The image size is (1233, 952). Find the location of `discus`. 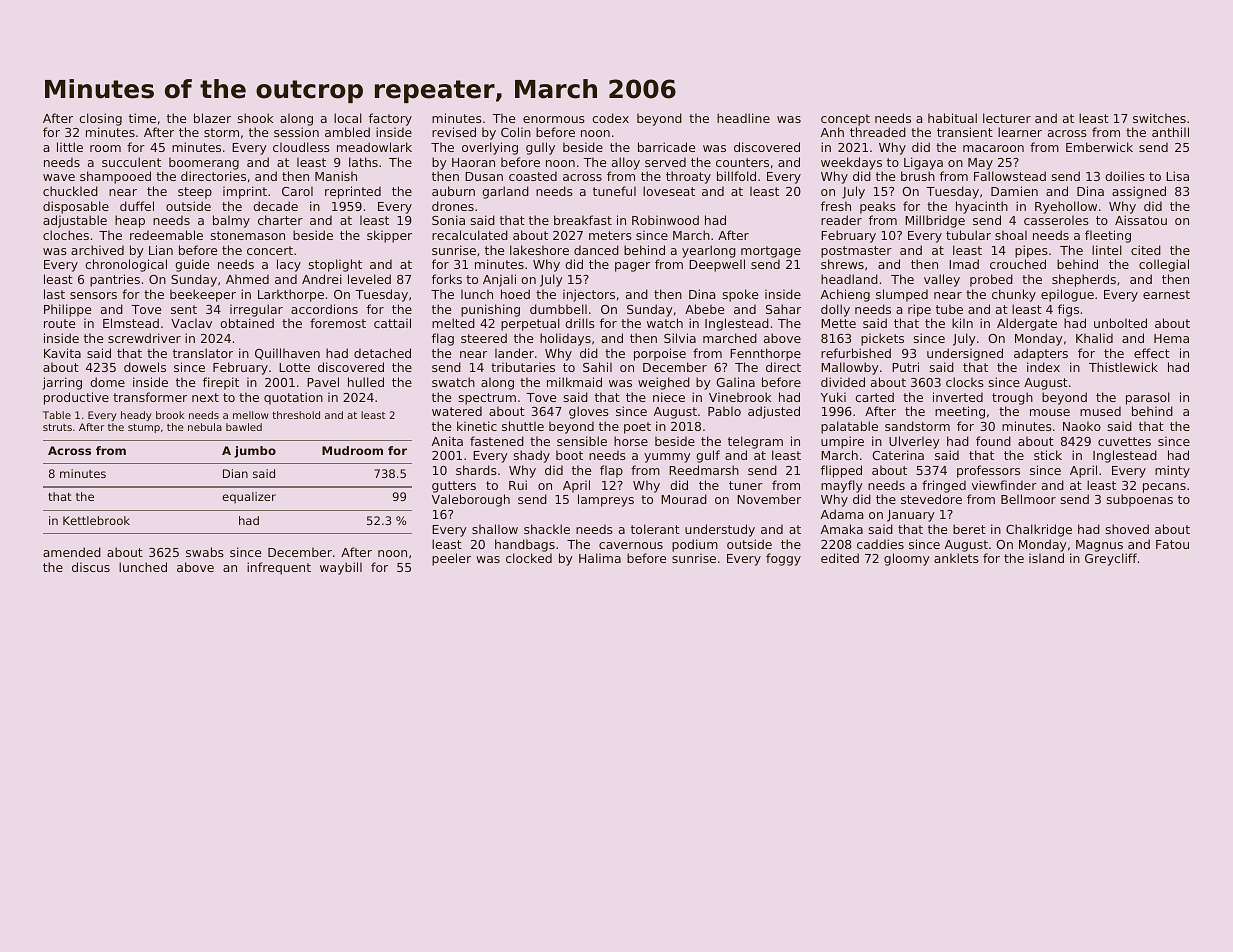

discus is located at coordinates (91, 567).
